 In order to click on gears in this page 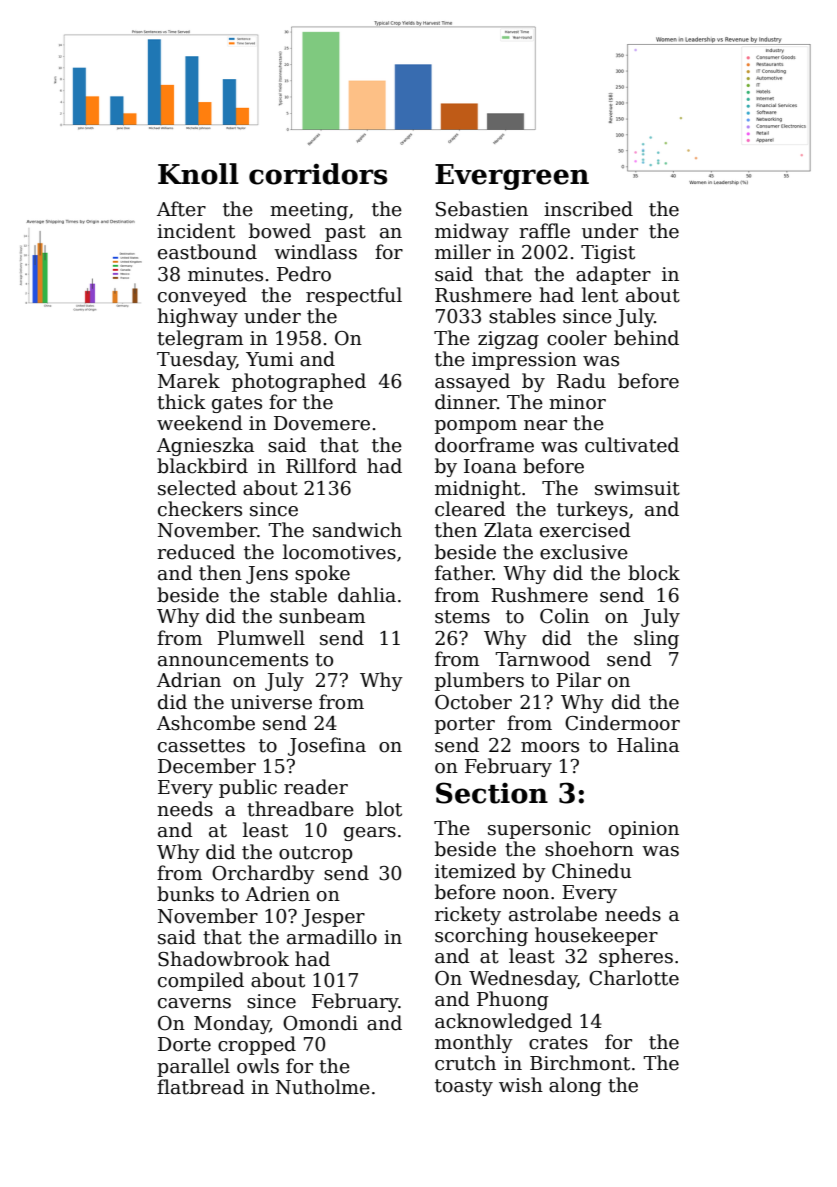, I will do `click(370, 834)`.
